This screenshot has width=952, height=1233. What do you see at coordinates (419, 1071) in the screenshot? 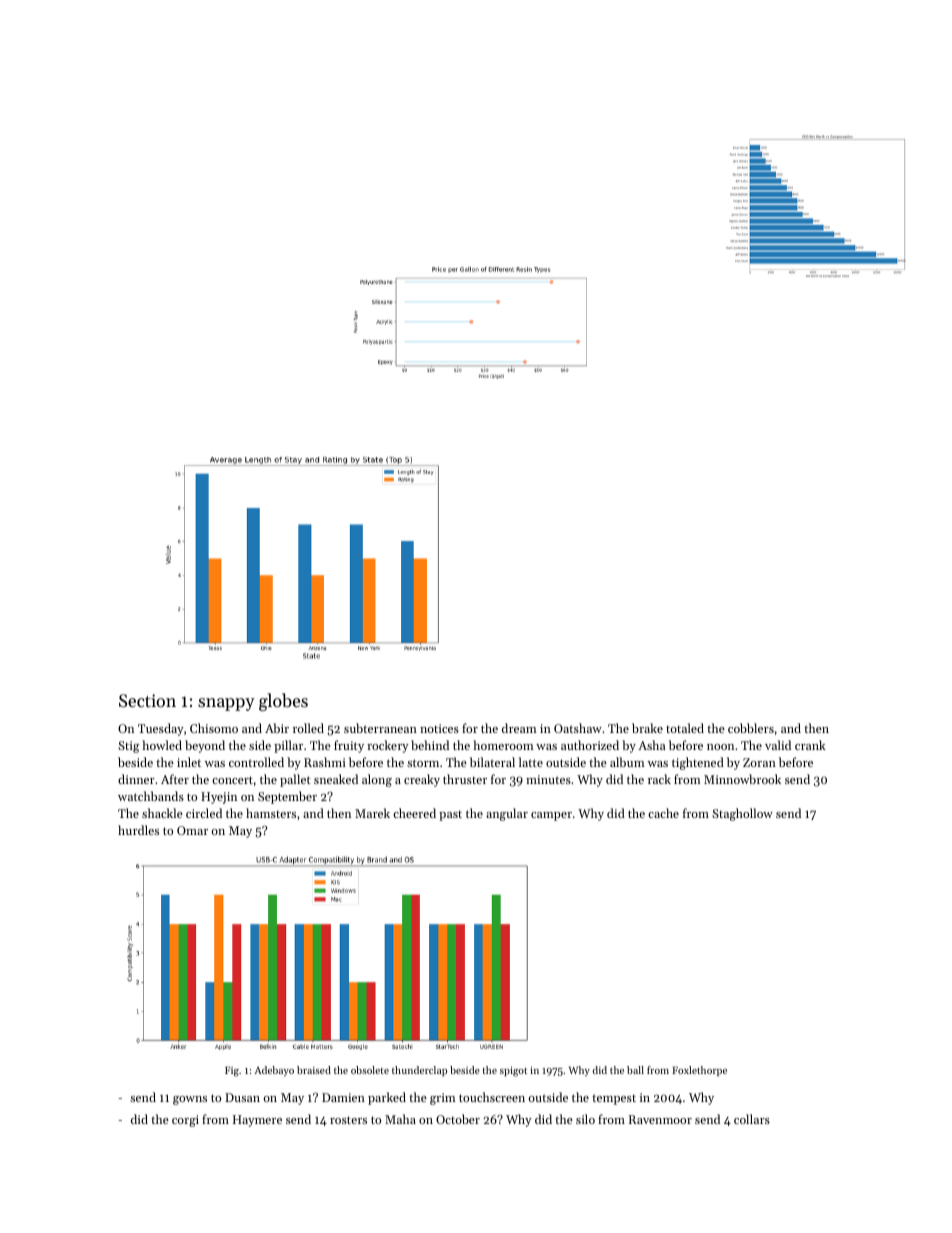
I see `thunderclap` at bounding box center [419, 1071].
